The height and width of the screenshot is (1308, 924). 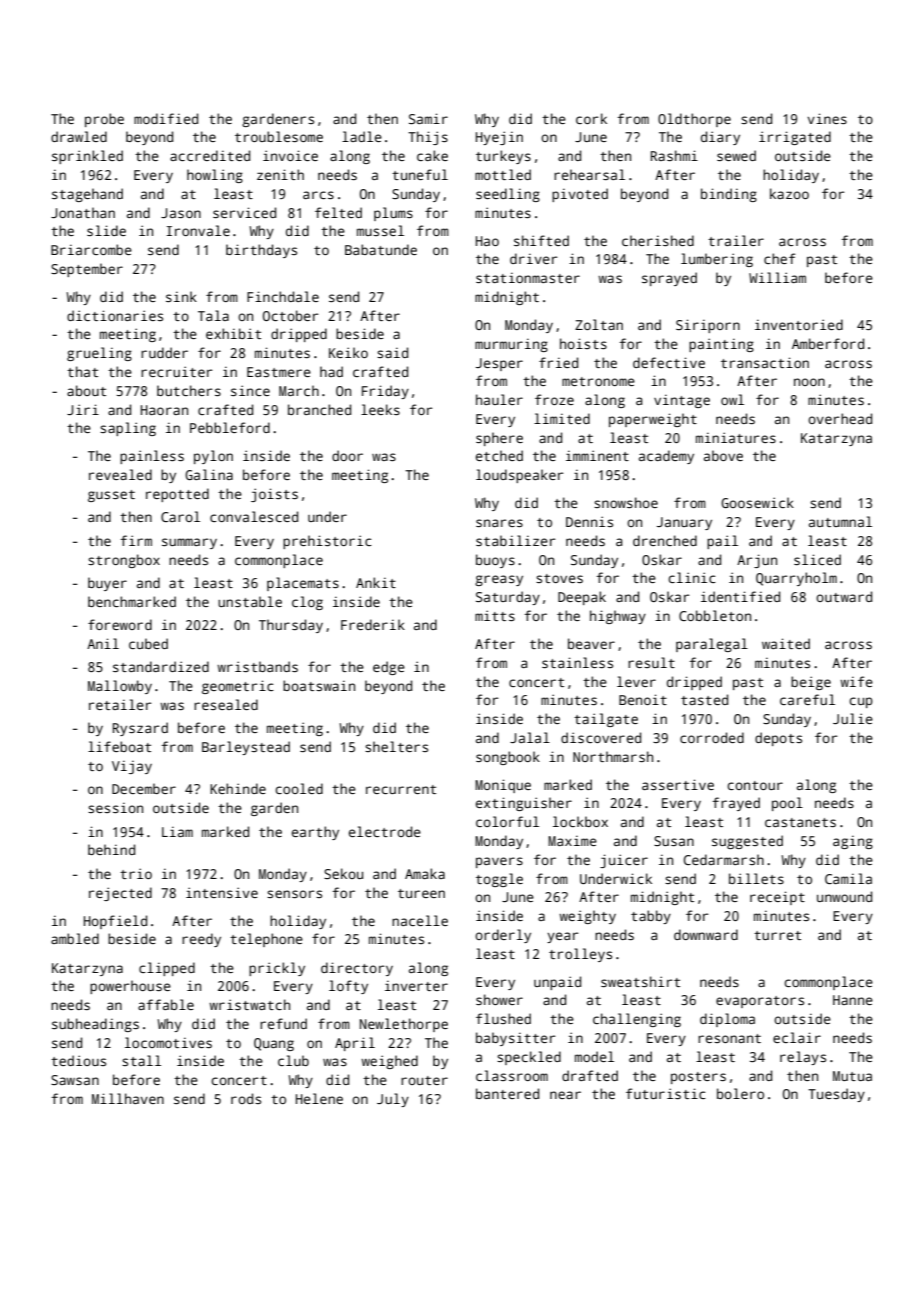 What do you see at coordinates (729, 1038) in the screenshot?
I see `resonant` at bounding box center [729, 1038].
